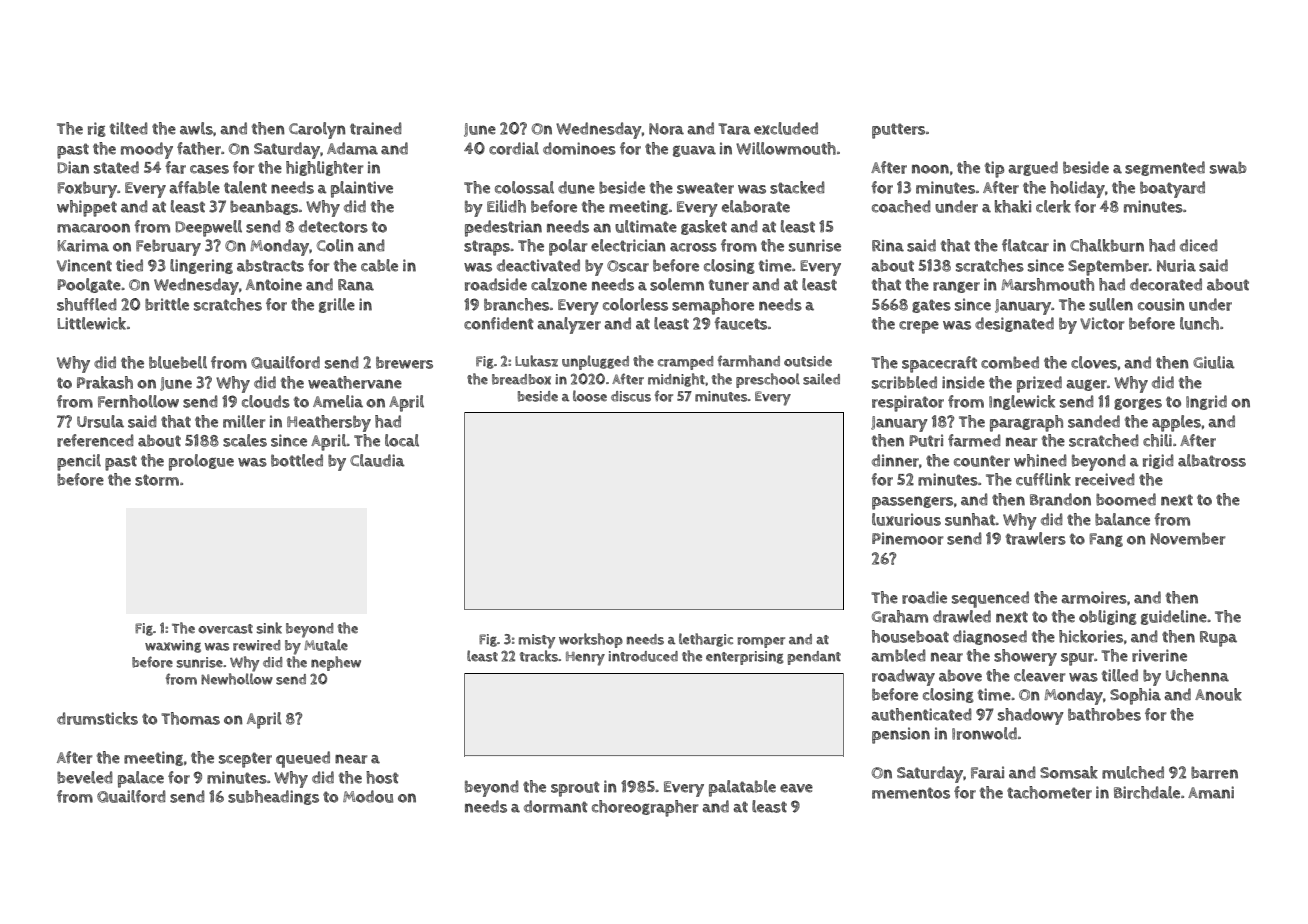 Image resolution: width=1308 pixels, height=924 pixels. I want to click on Rupa, so click(1218, 639).
